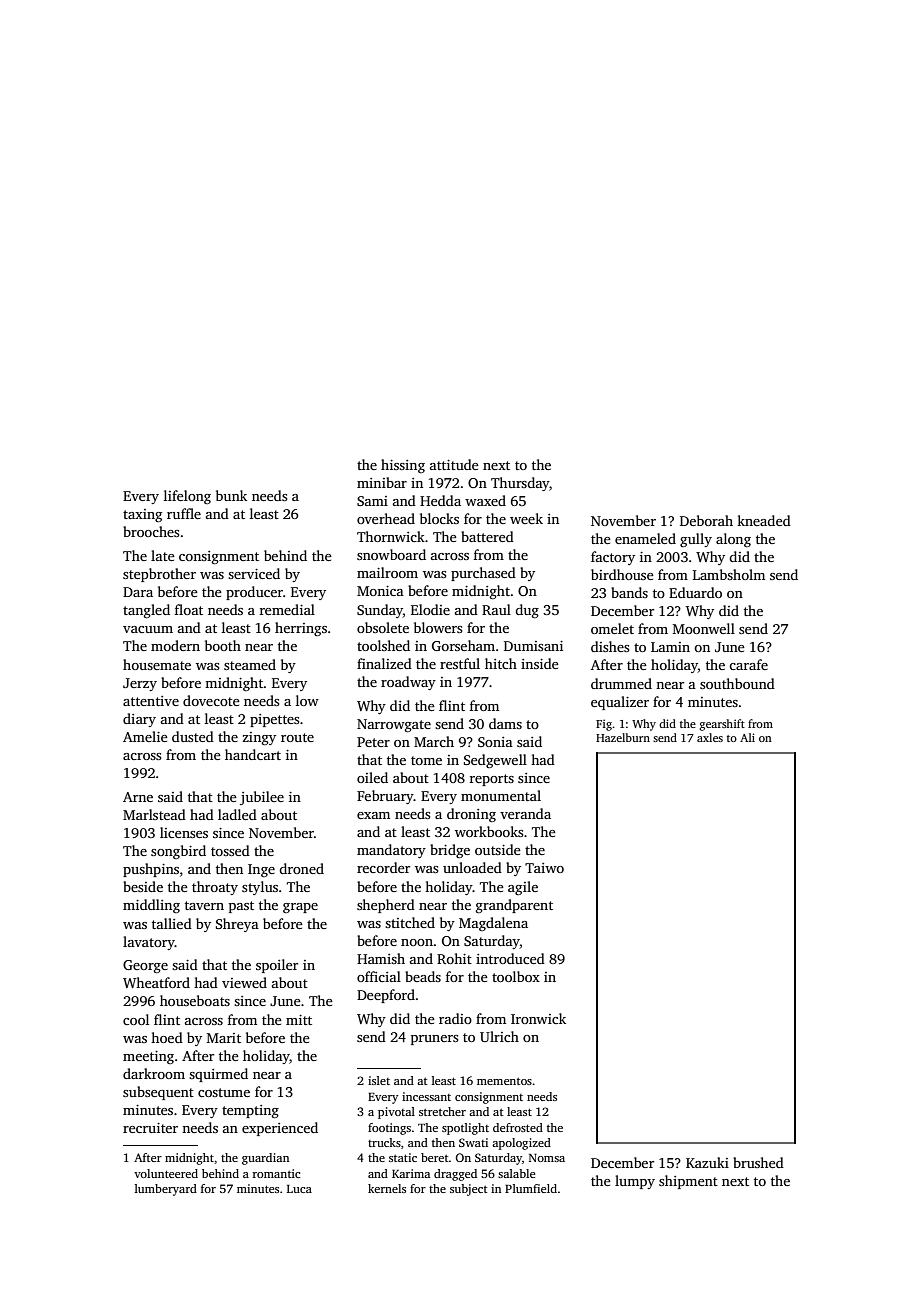  What do you see at coordinates (454, 464) in the page?
I see `attitude` at bounding box center [454, 464].
